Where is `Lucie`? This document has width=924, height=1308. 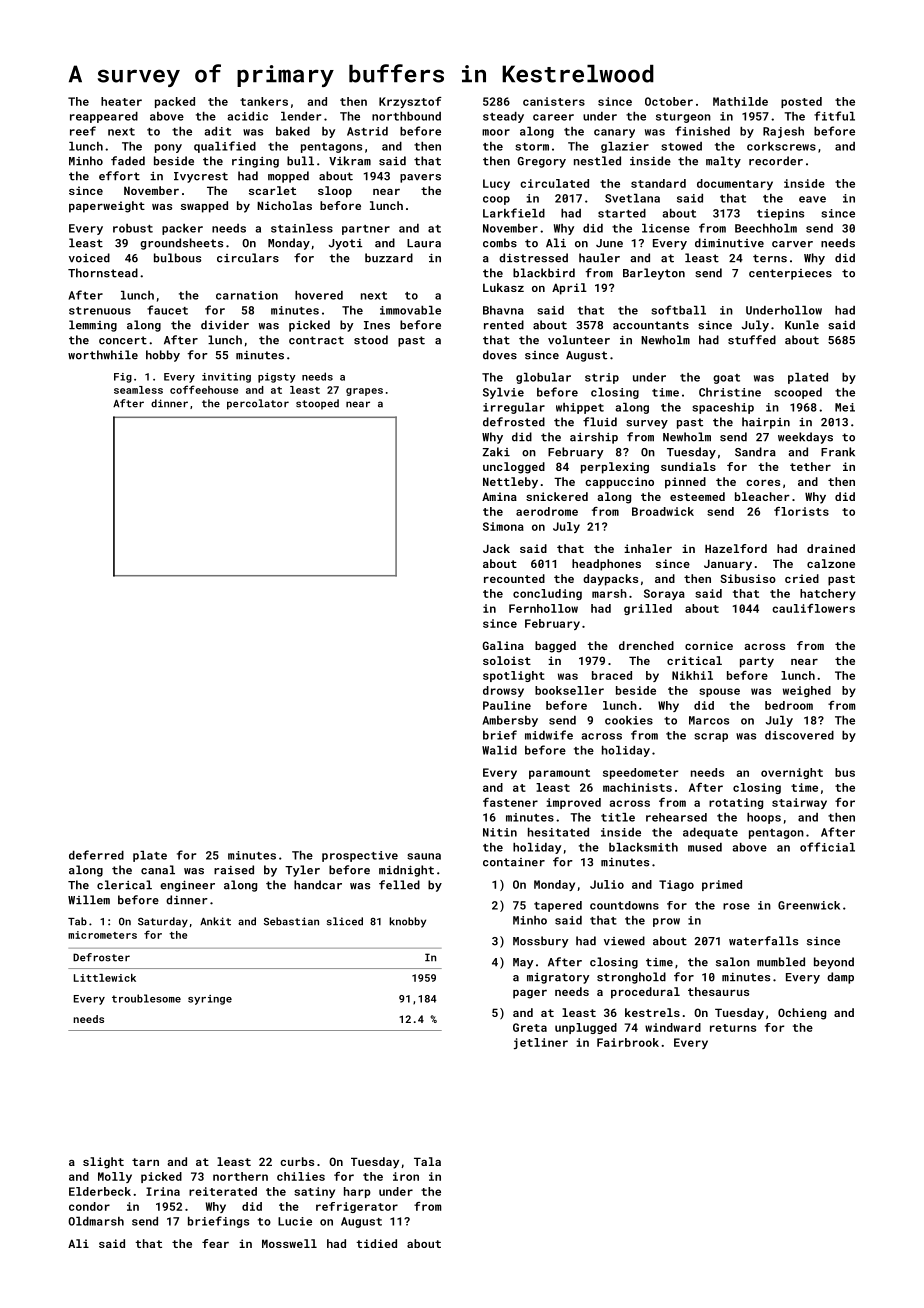
Lucie is located at coordinates (295, 1221).
